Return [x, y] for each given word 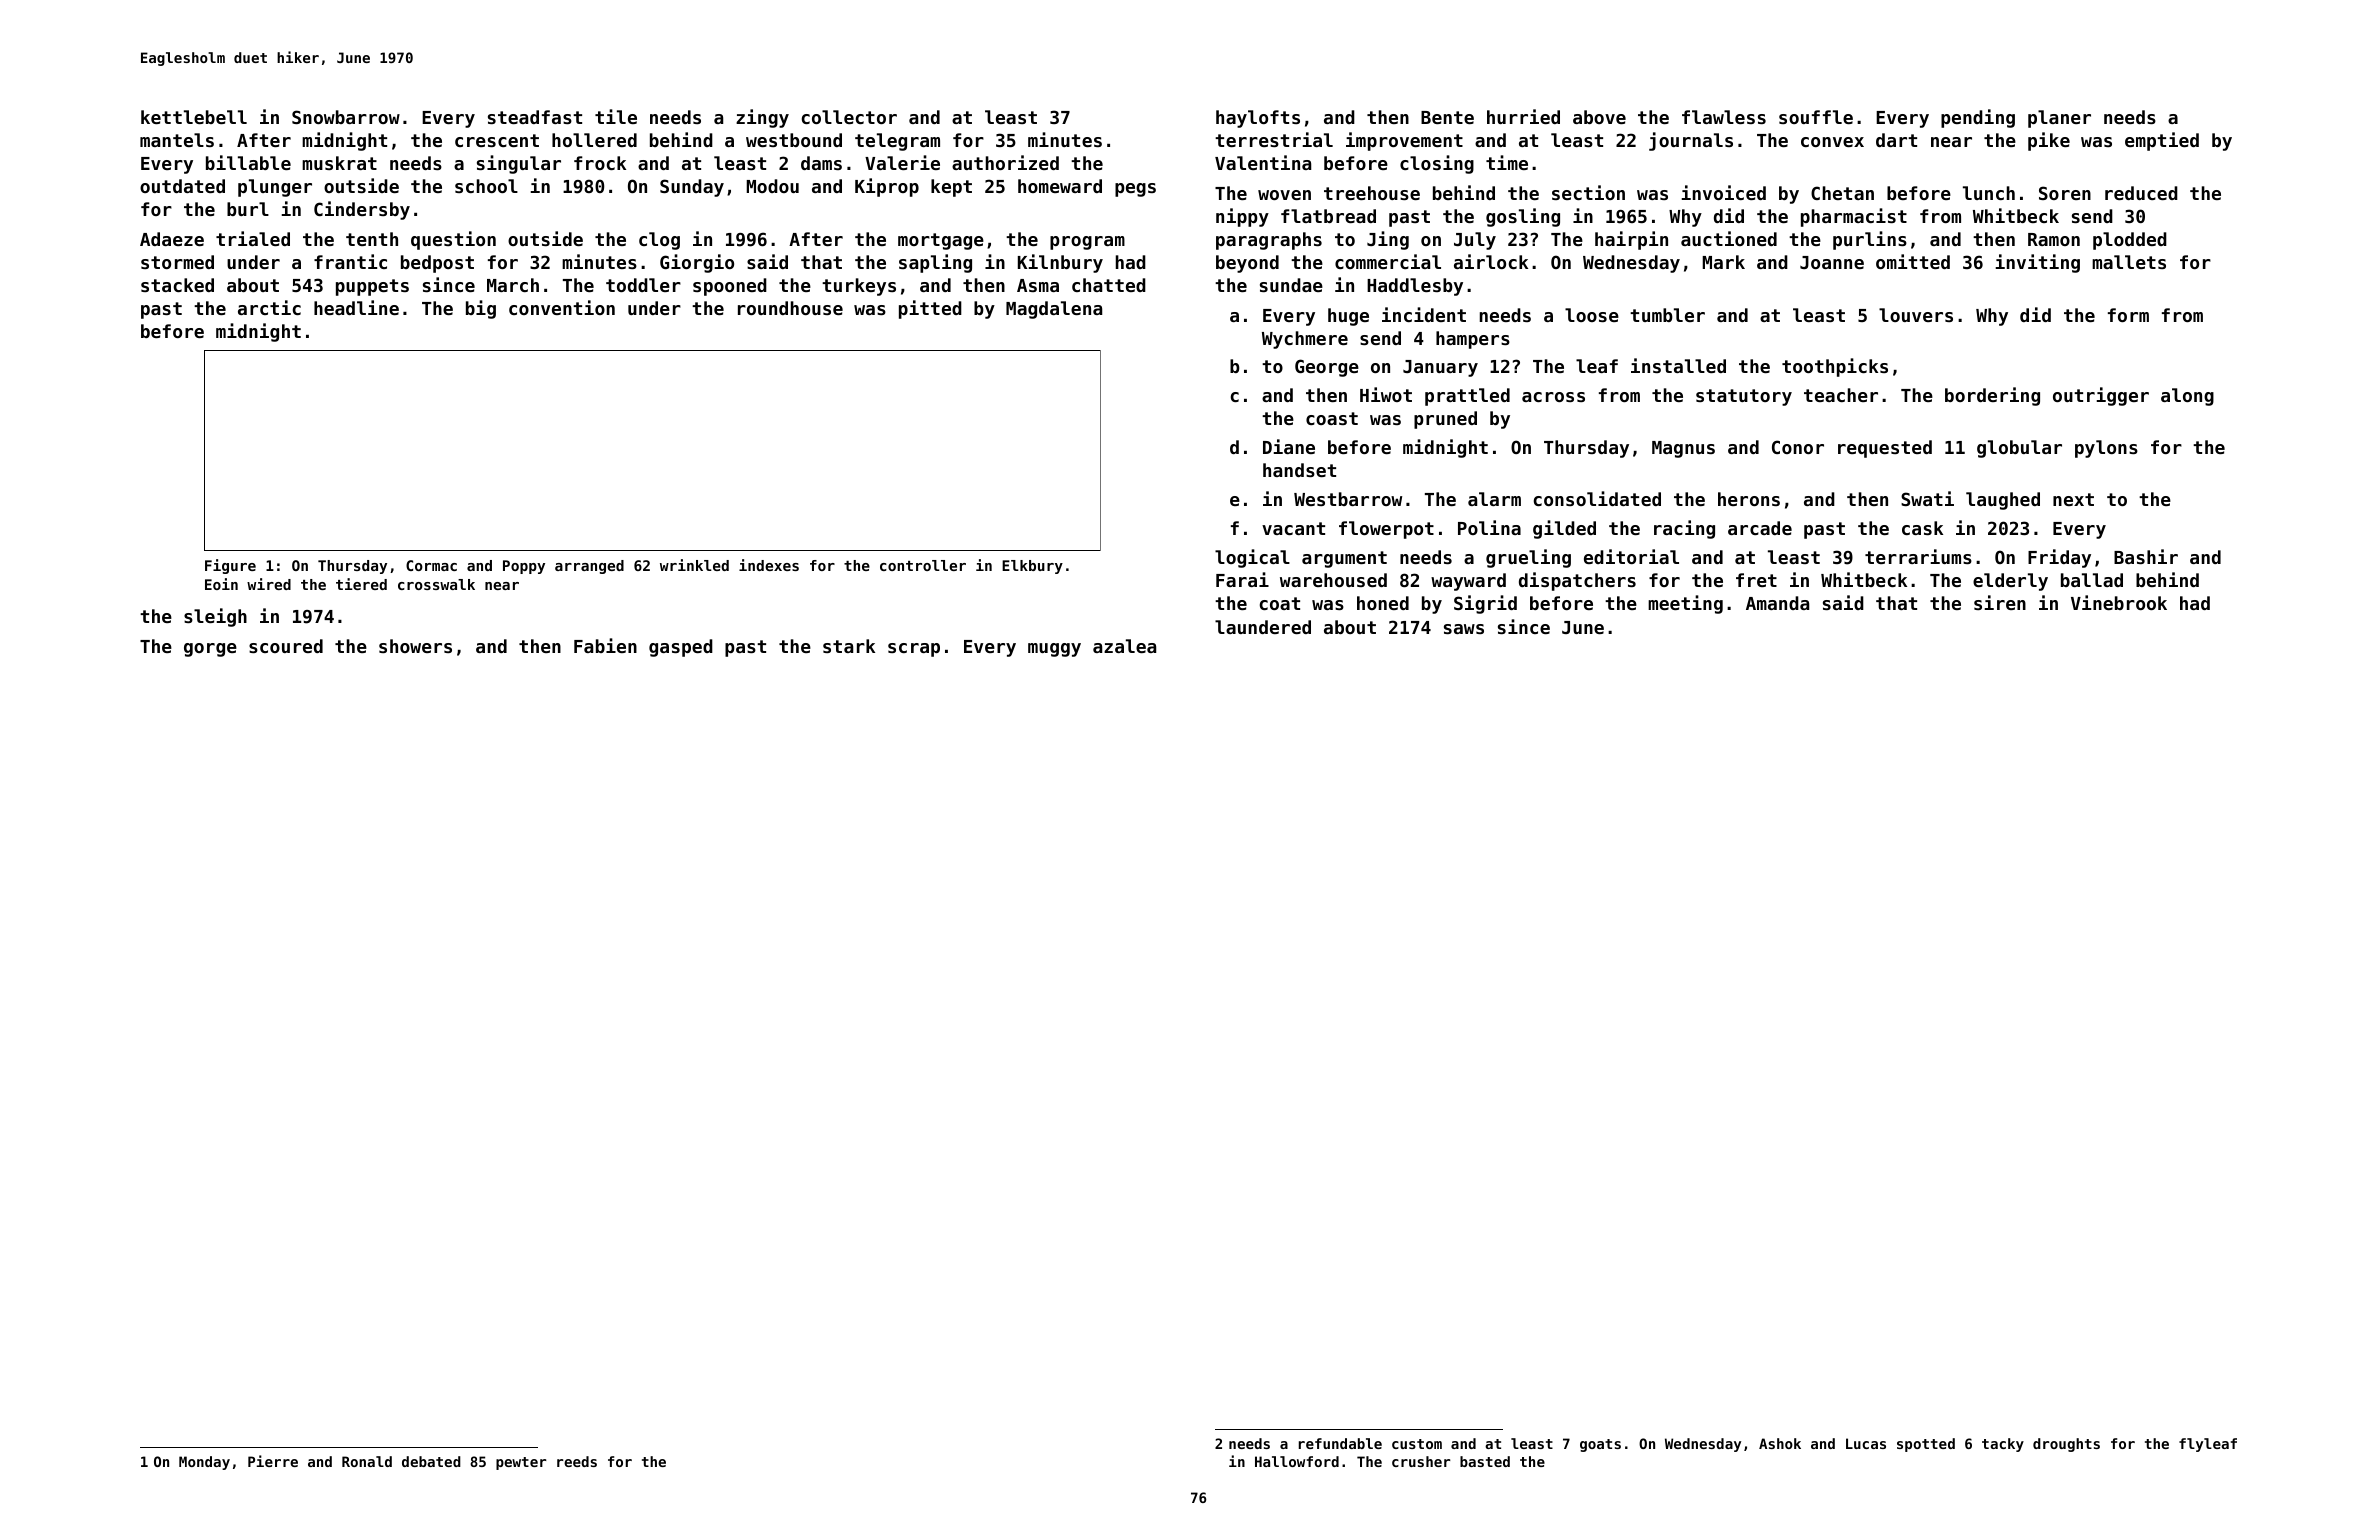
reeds [577, 1461]
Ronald [367, 1461]
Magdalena [1054, 310]
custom [1417, 1444]
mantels [177, 140]
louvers [1916, 315]
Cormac [431, 565]
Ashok [1780, 1443]
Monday [204, 1463]
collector [849, 117]
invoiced [1723, 192]
